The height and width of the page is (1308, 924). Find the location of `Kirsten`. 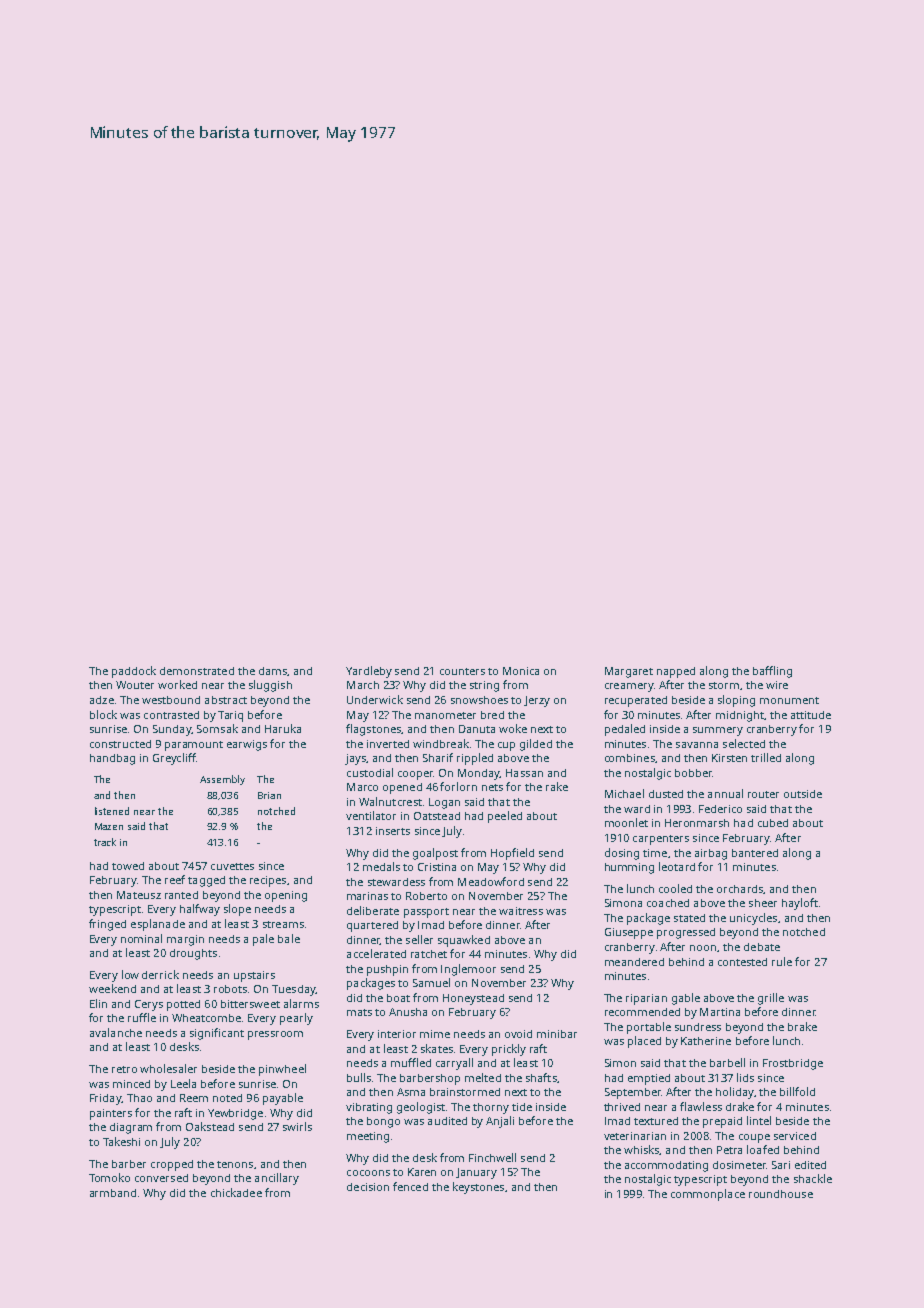

Kirsten is located at coordinates (729, 758).
